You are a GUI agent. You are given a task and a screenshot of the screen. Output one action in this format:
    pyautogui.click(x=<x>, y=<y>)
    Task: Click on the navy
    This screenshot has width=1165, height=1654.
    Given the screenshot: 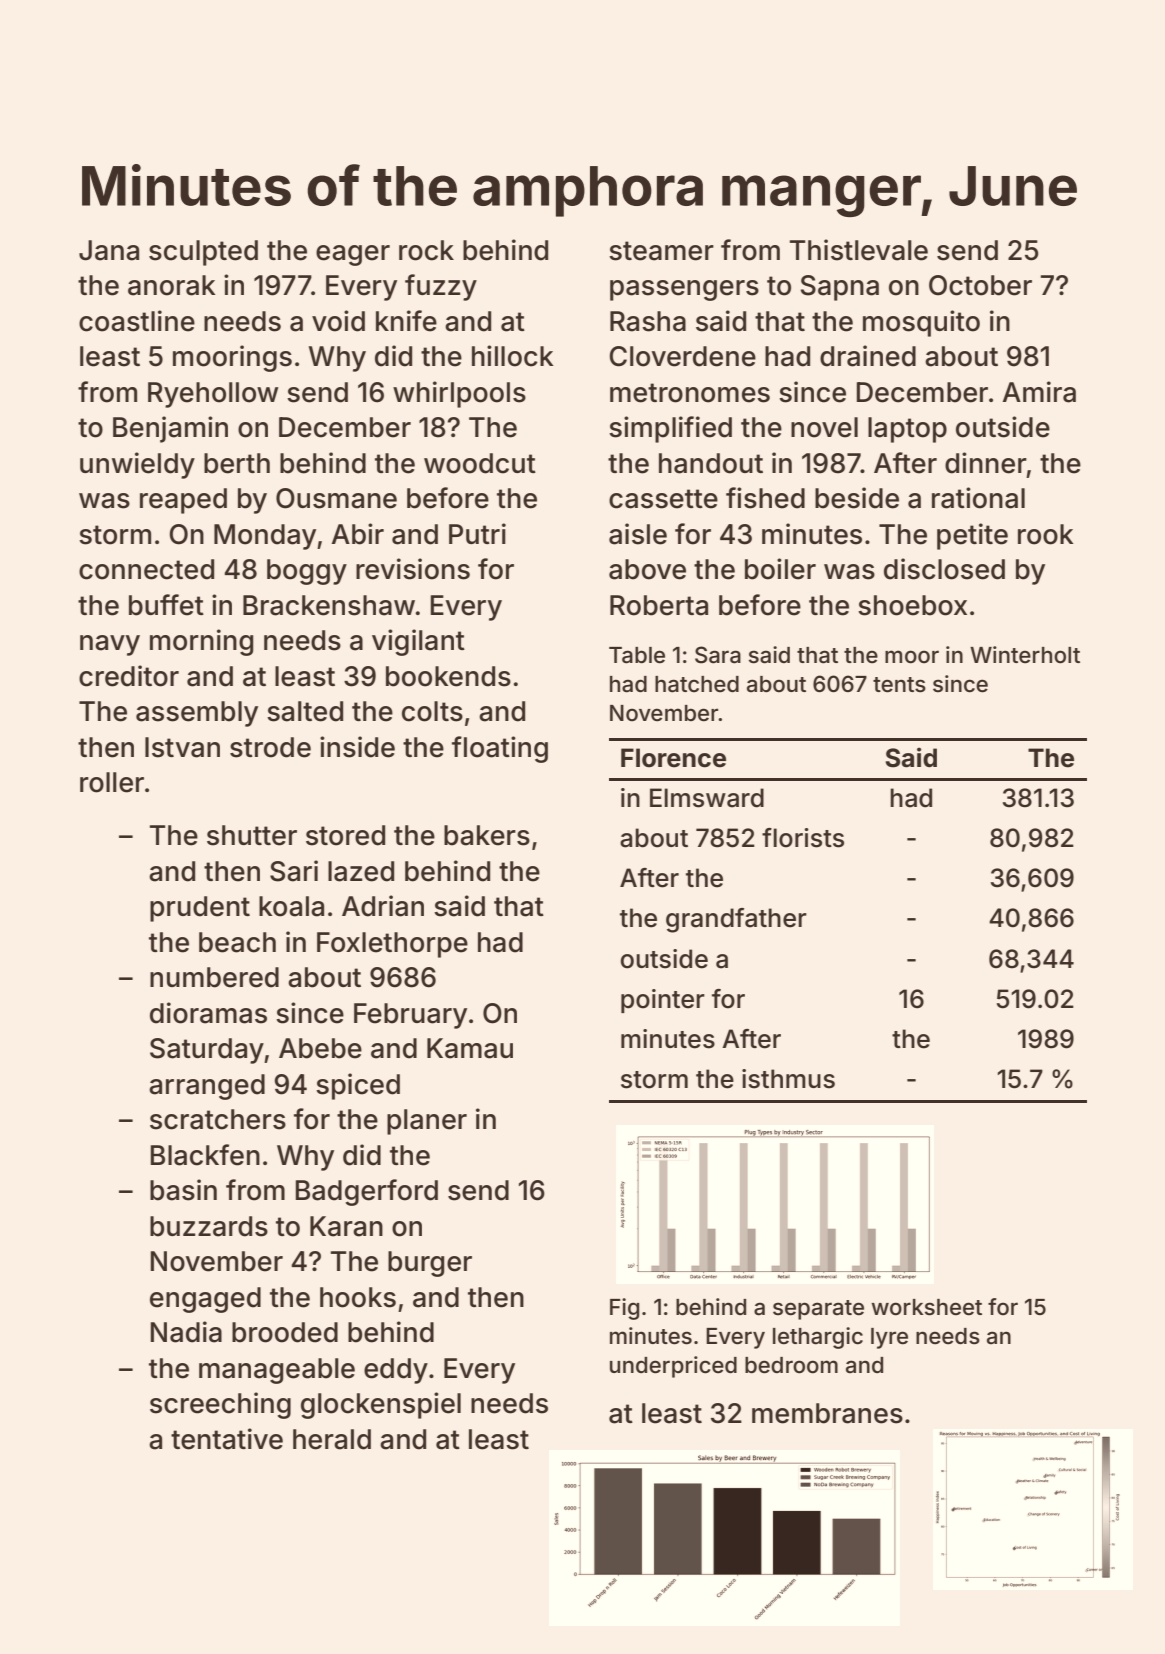 What is the action you would take?
    pyautogui.click(x=110, y=645)
